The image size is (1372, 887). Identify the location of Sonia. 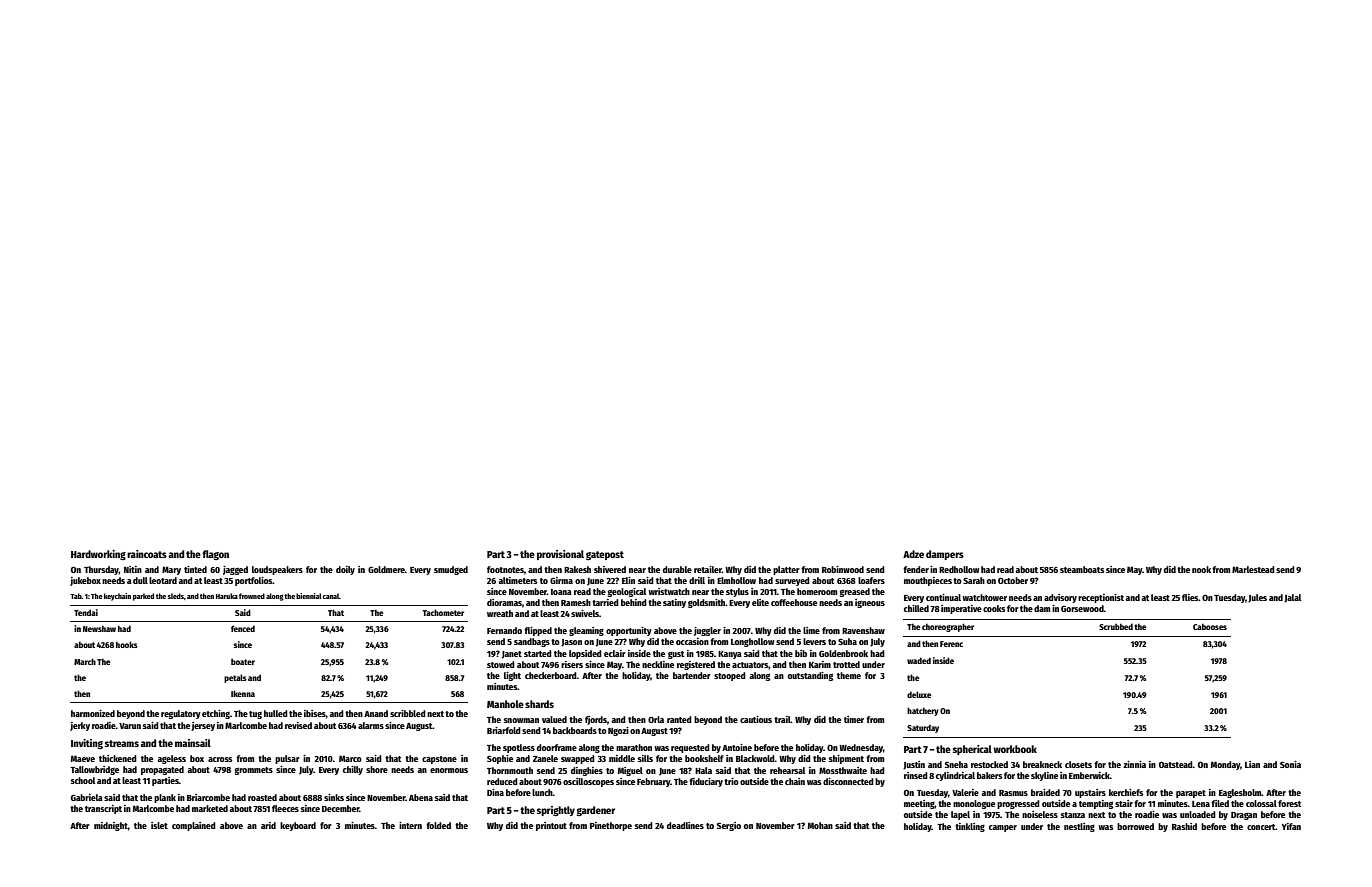
(1290, 764).
